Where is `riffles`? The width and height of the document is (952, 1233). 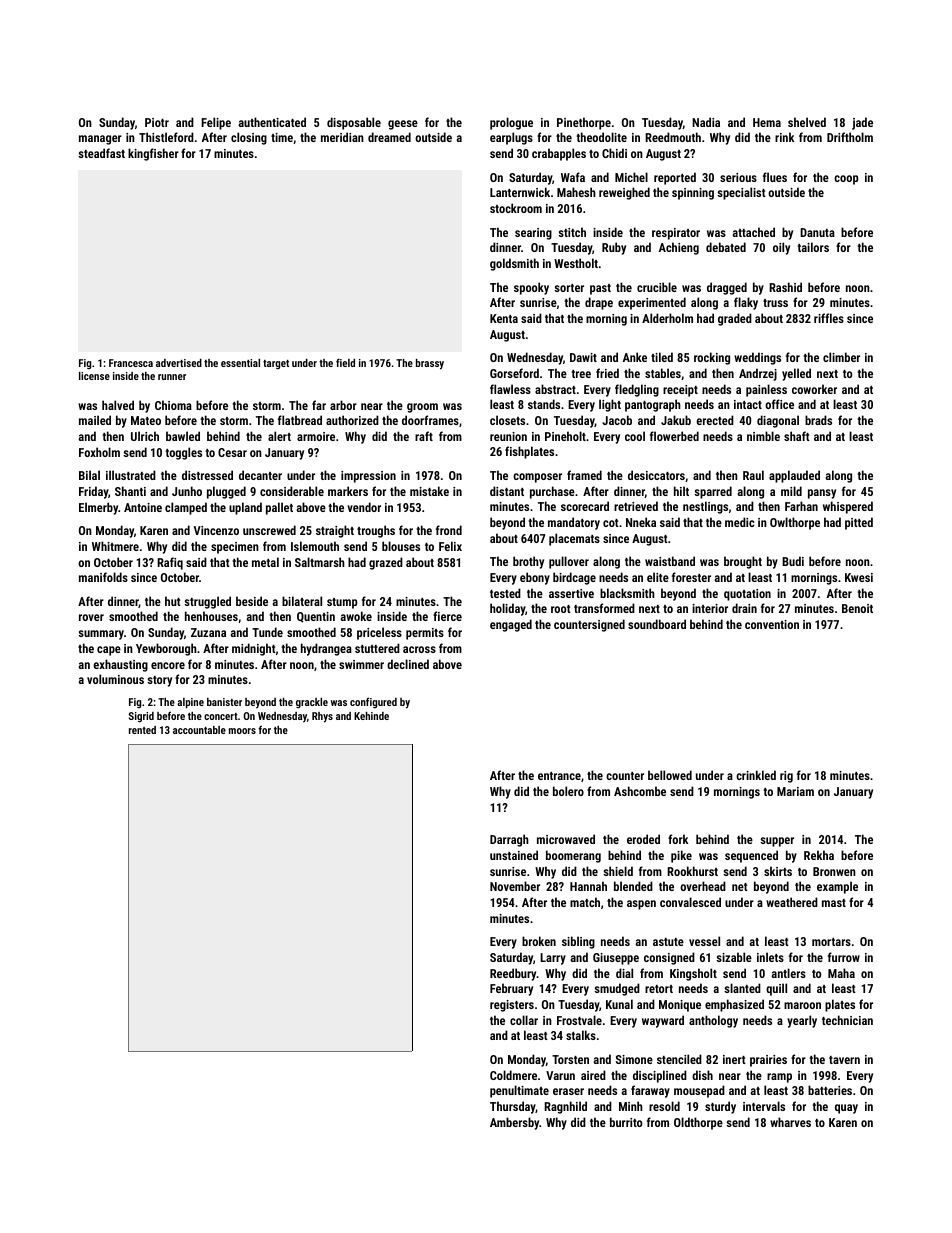 riffles is located at coordinates (829, 318).
